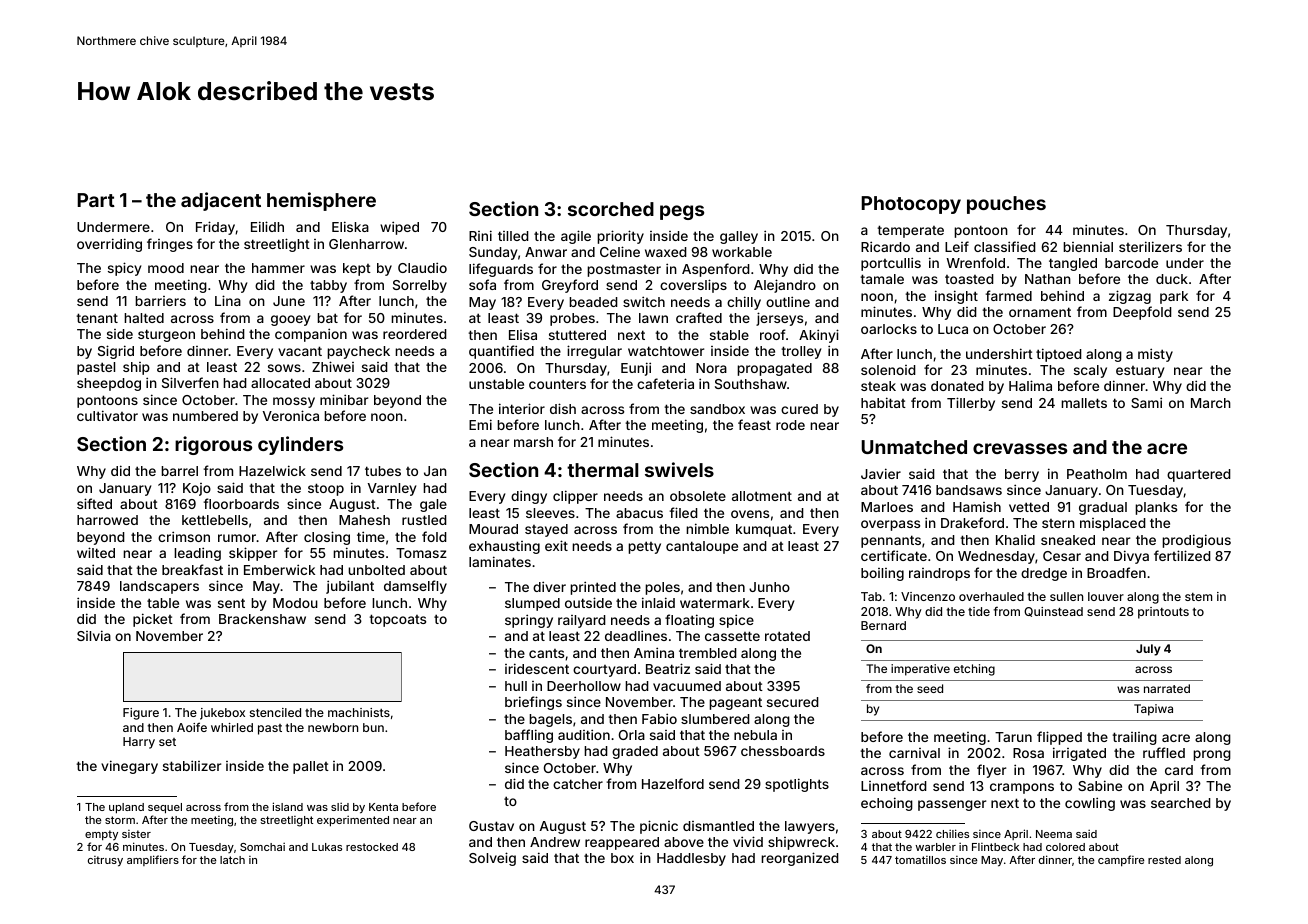 The image size is (1308, 924). Describe the element at coordinates (665, 383) in the screenshot. I see `cafeteria` at that location.
